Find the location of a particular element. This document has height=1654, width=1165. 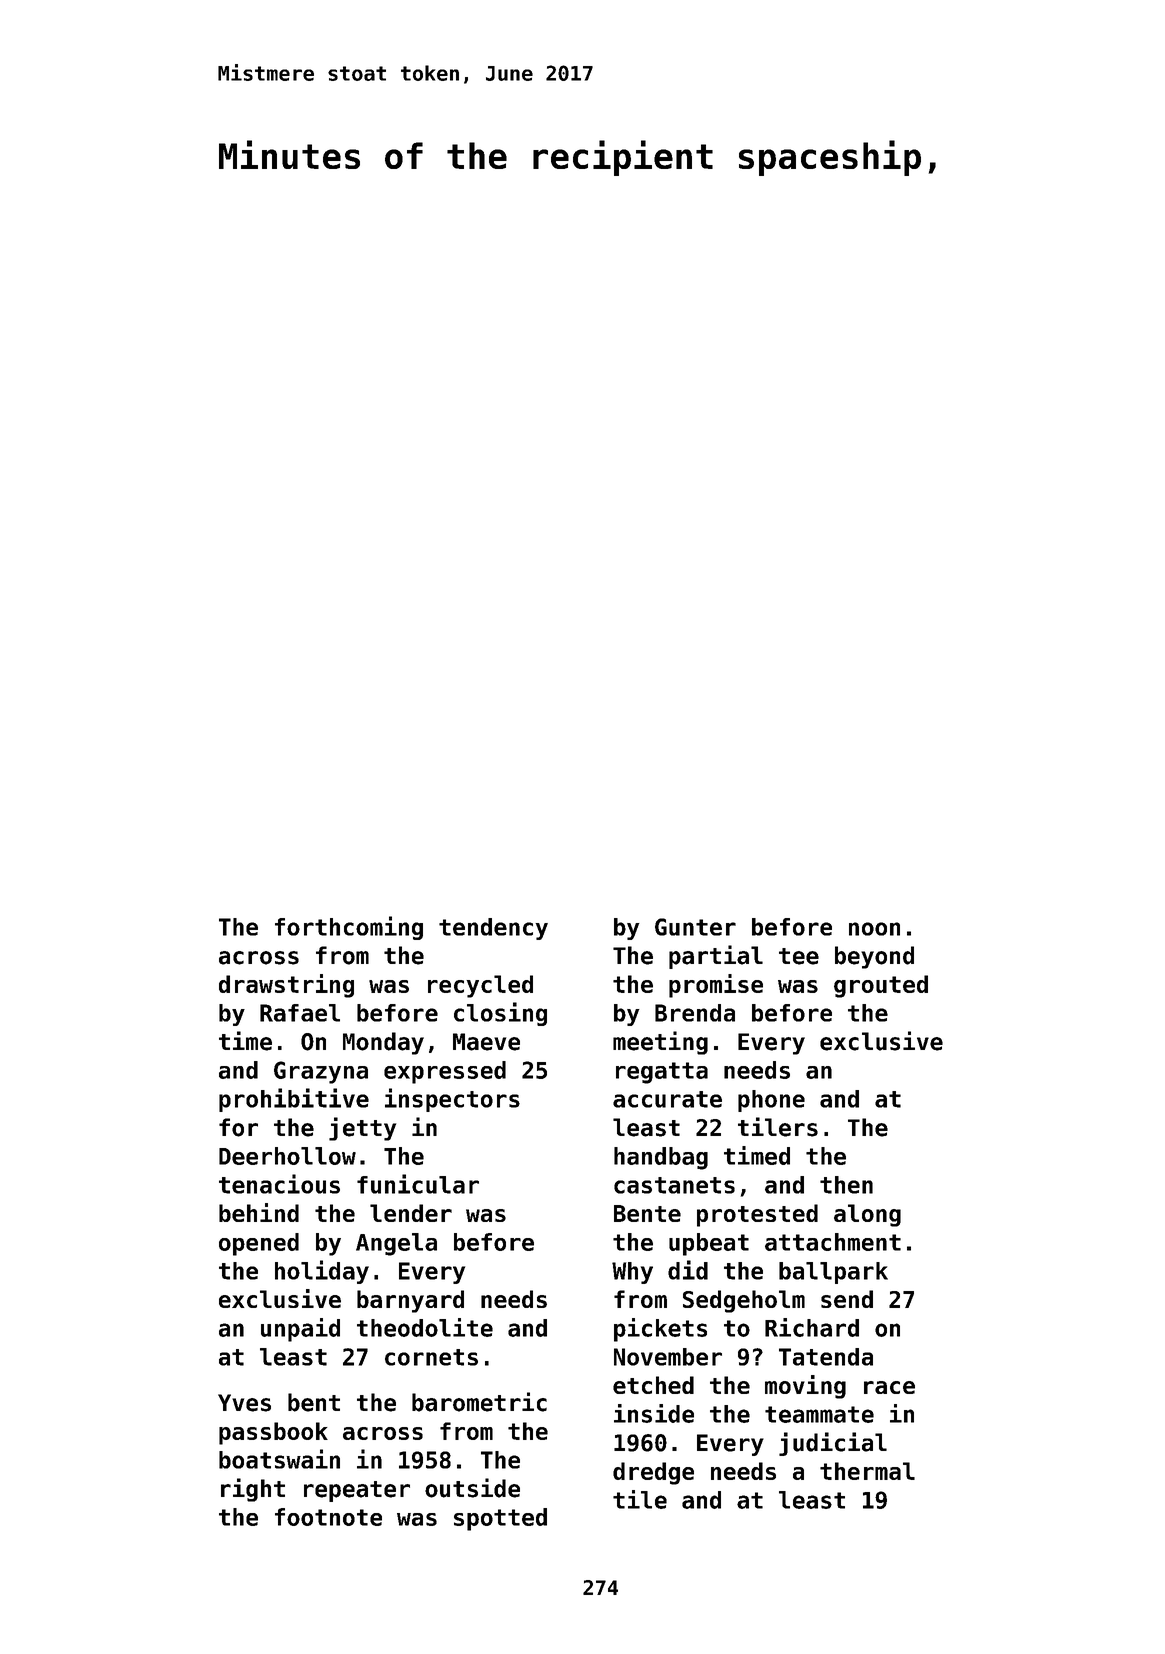

lender is located at coordinates (411, 1213).
